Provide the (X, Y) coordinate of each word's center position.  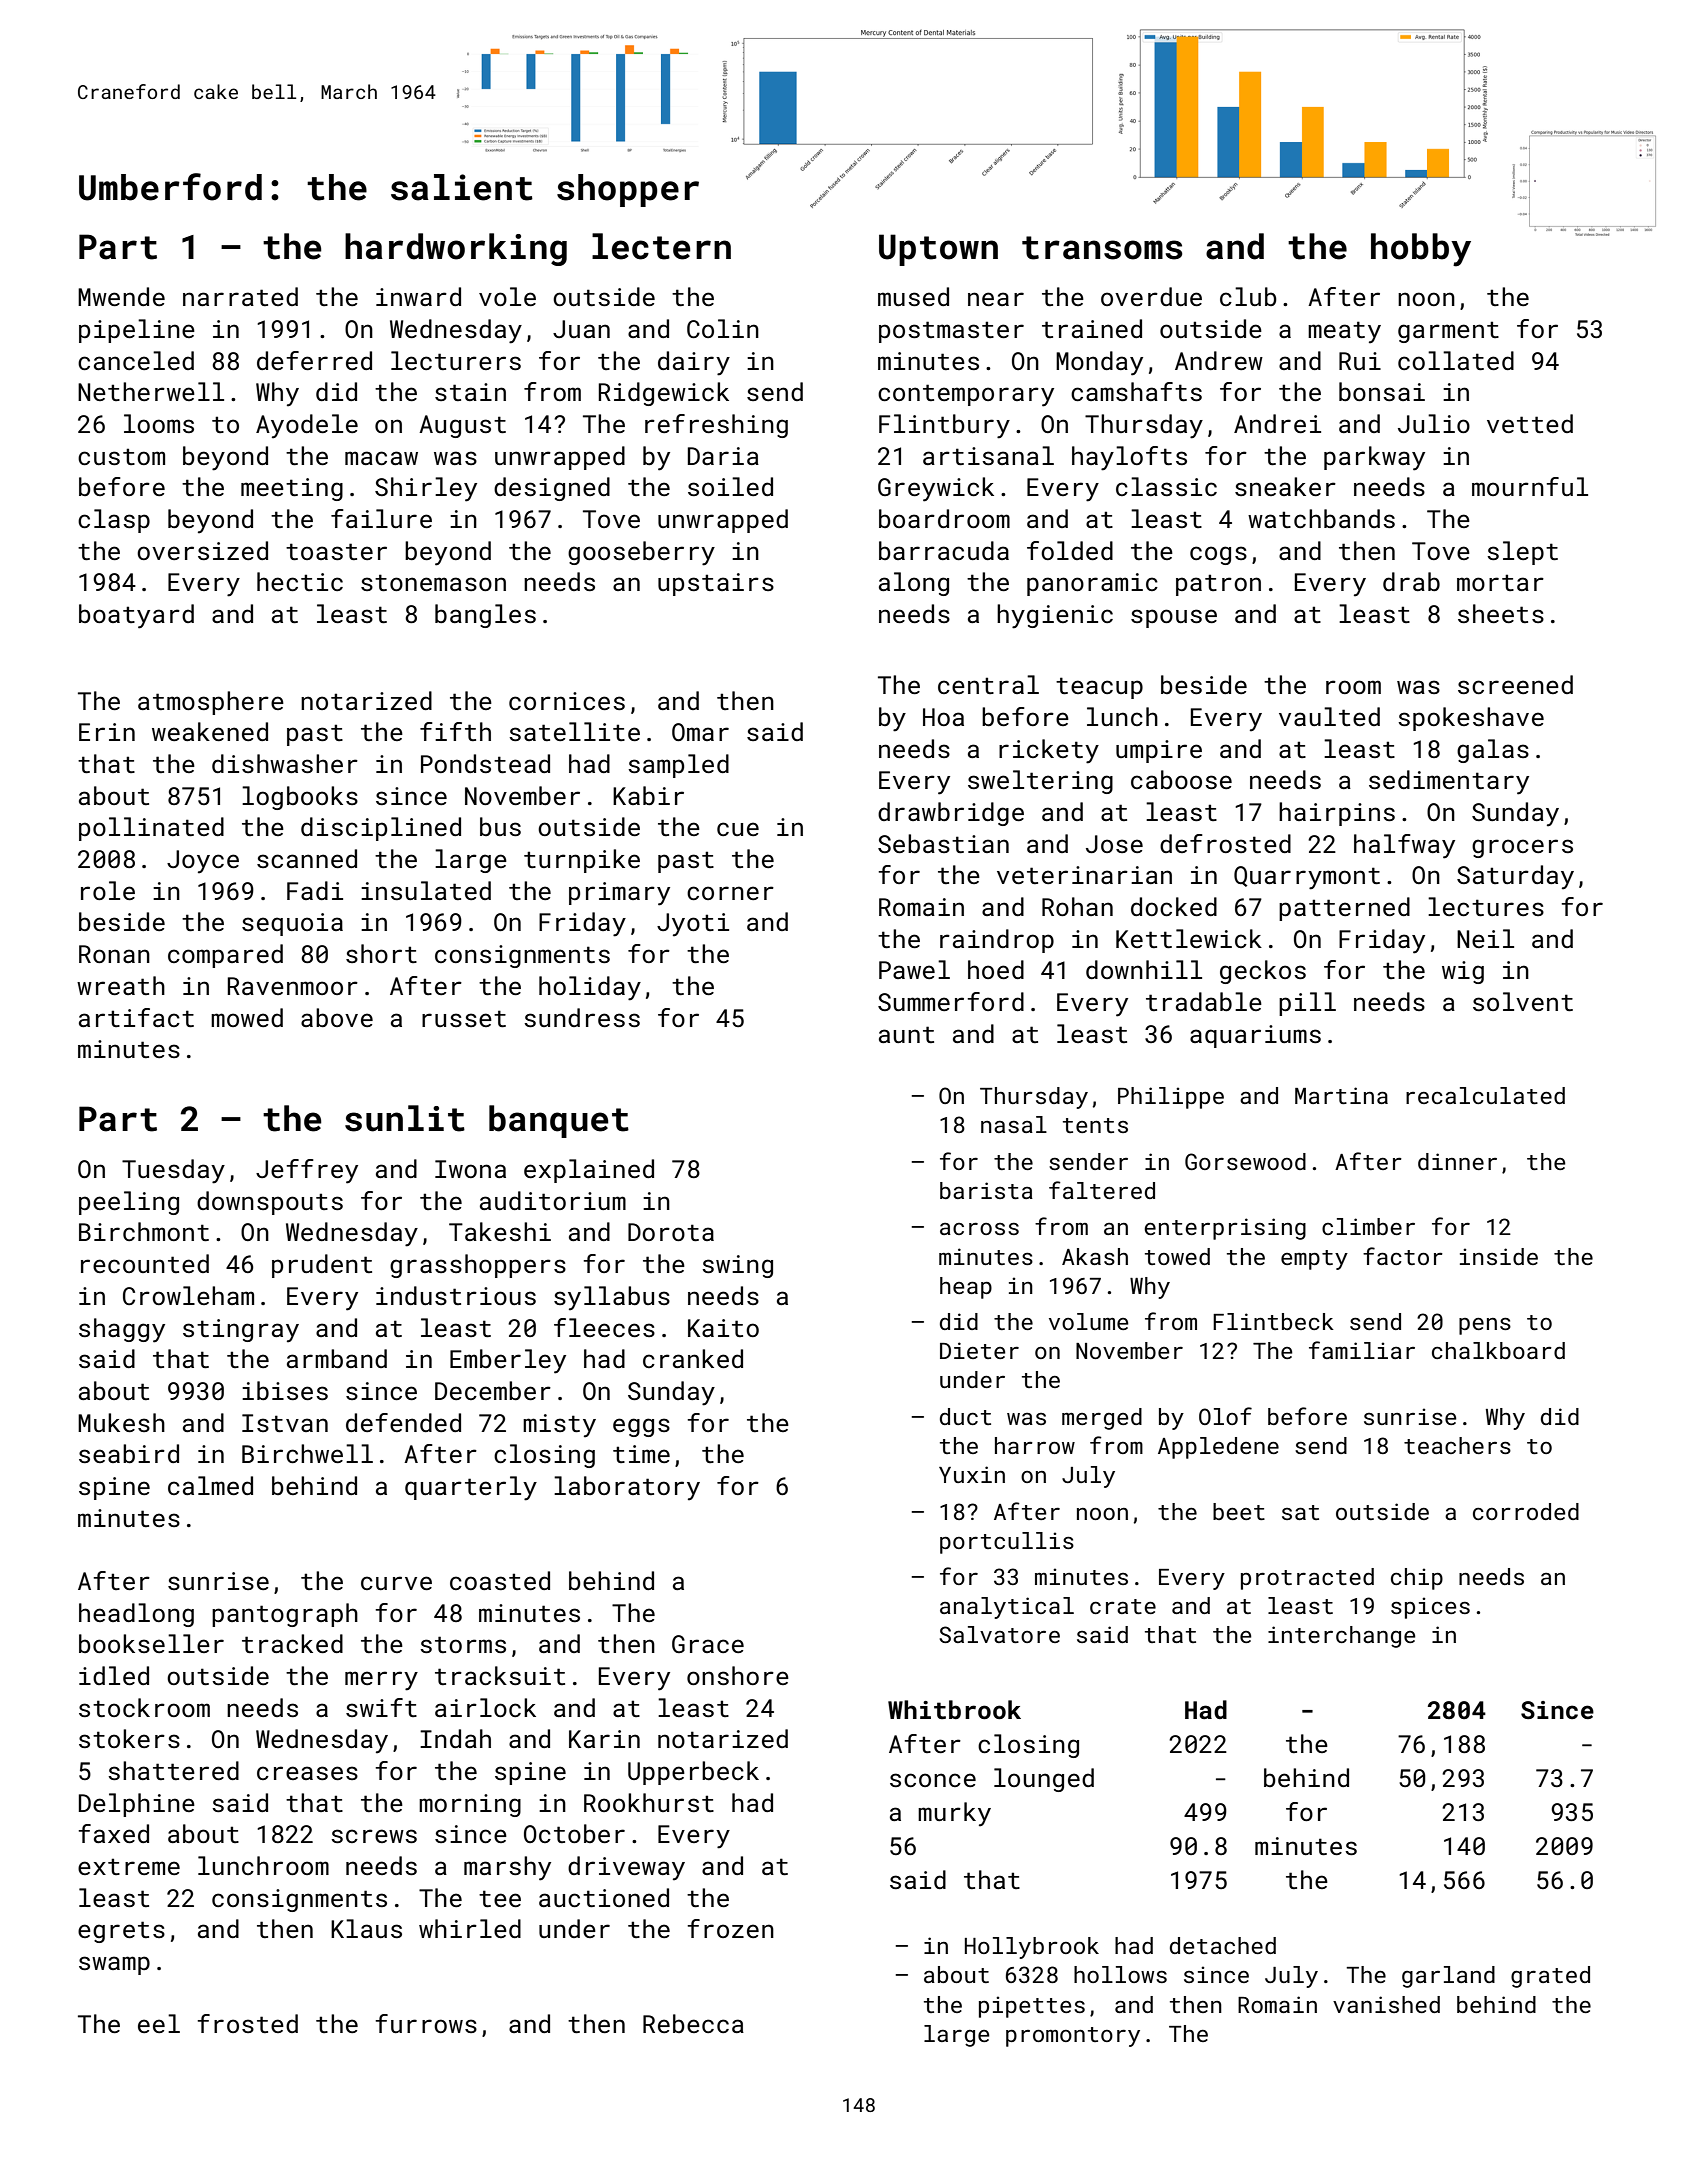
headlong (136, 1615)
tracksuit (500, 1675)
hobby (1421, 250)
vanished (1386, 2004)
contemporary (966, 395)
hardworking (456, 249)
